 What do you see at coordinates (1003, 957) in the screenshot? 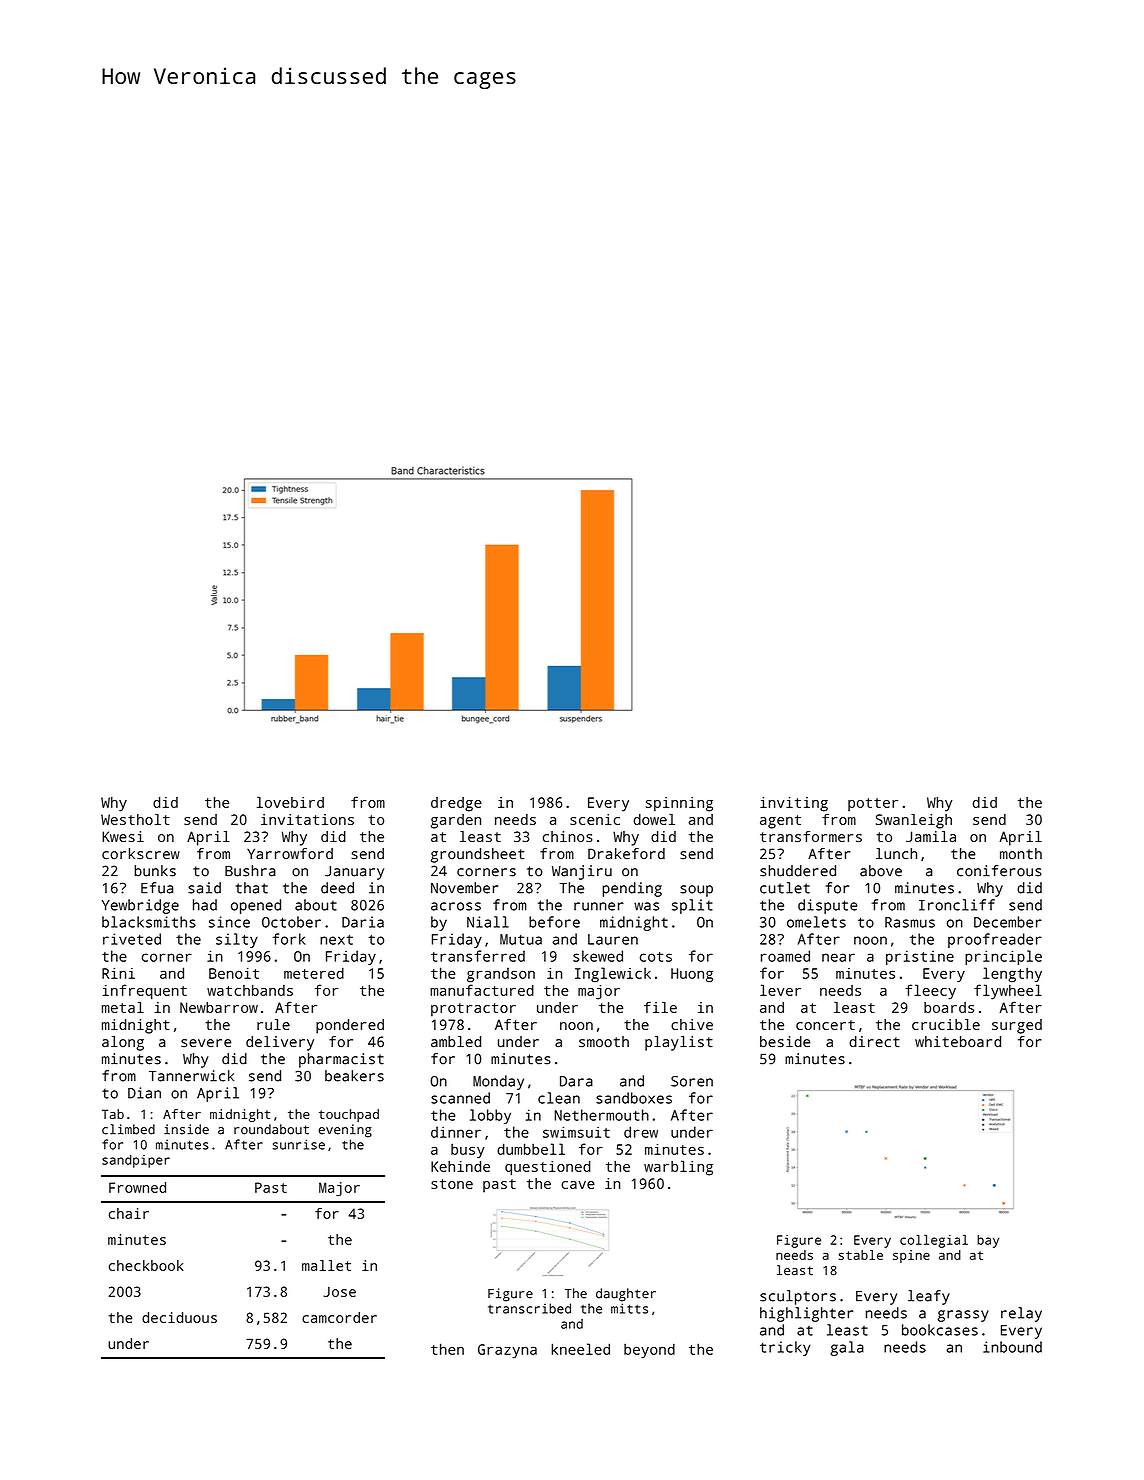
I see `principle` at bounding box center [1003, 957].
